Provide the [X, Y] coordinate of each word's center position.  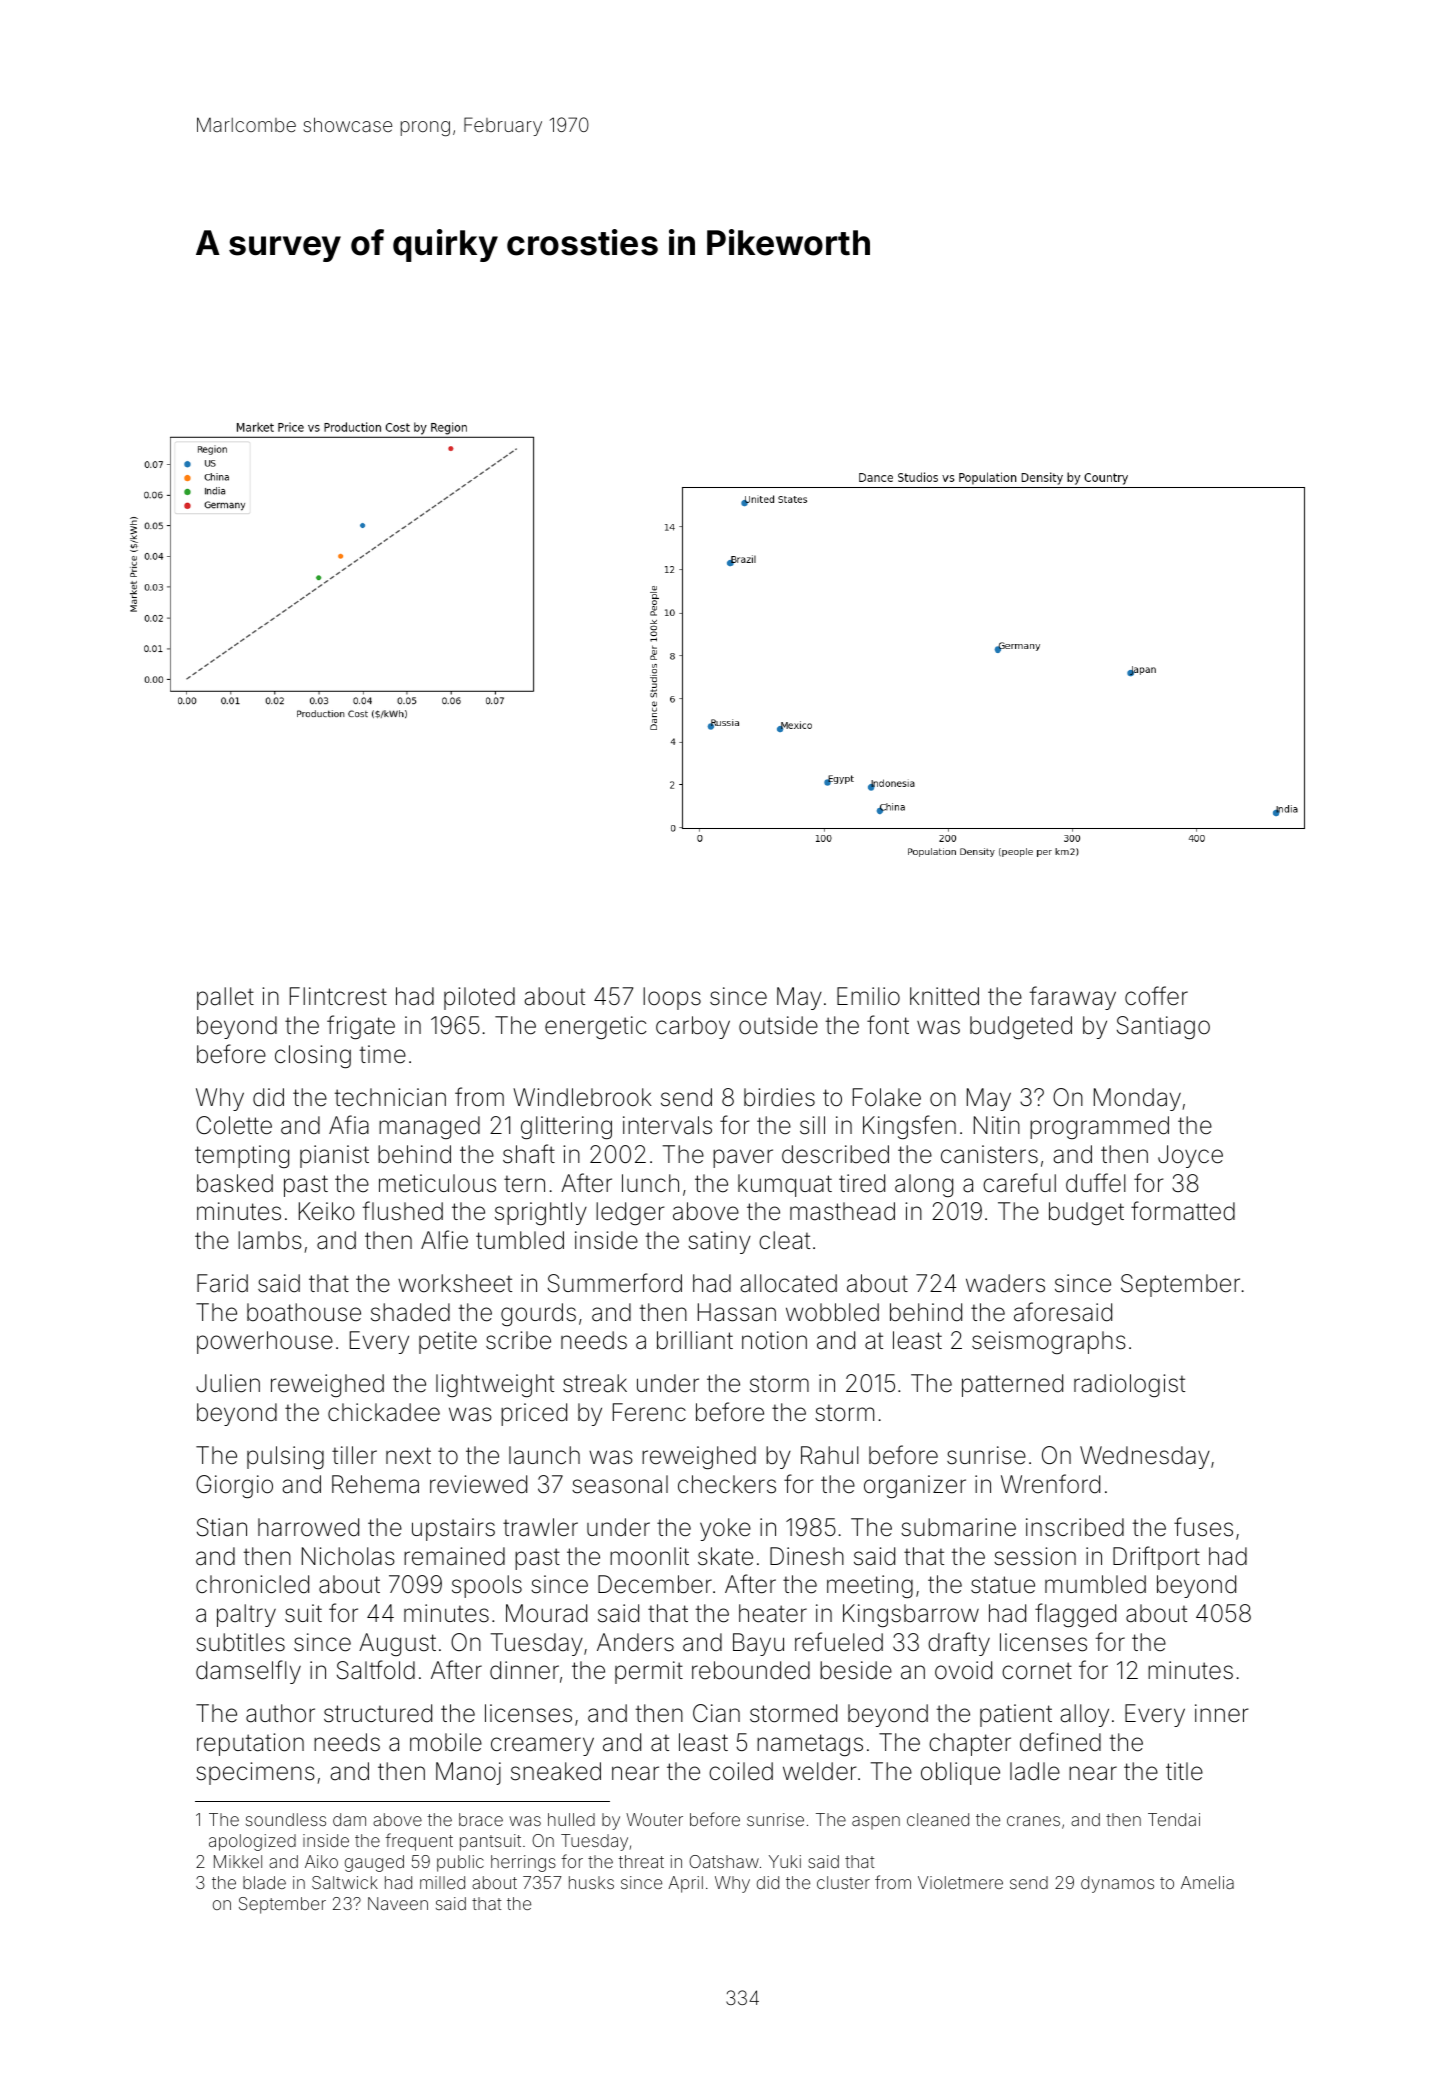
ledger [630, 1213]
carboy [693, 1027]
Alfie [444, 1240]
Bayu [758, 1644]
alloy [1084, 1715]
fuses [1203, 1527]
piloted [479, 998]
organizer [915, 1486]
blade [264, 1882]
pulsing [285, 1457]
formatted [1183, 1211]
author [280, 1713]
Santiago [1163, 1027]
